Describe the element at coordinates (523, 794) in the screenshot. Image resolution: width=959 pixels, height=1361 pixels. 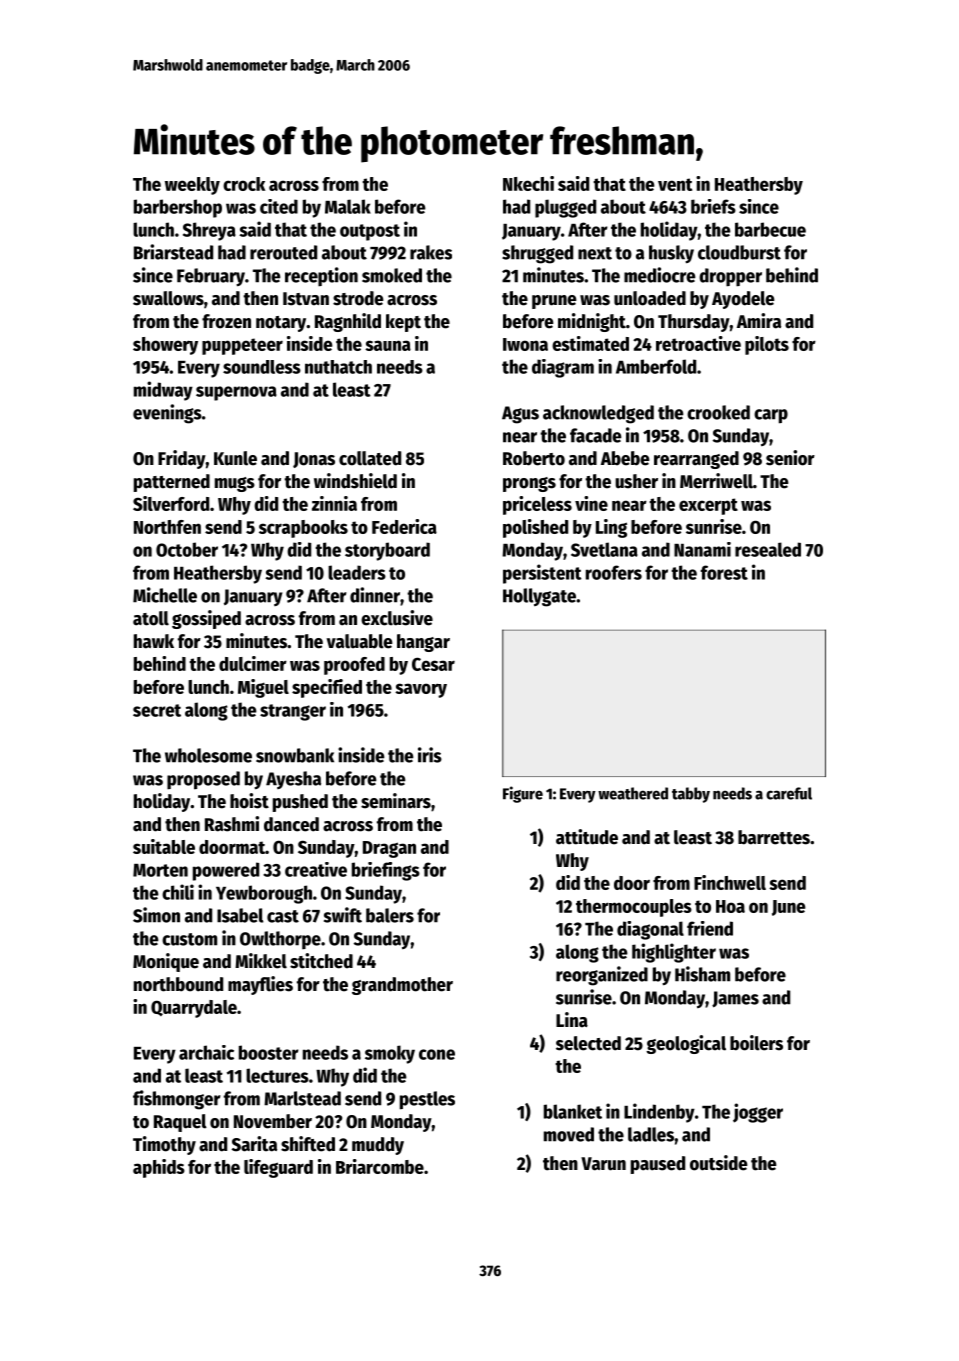
I see `Figure` at that location.
